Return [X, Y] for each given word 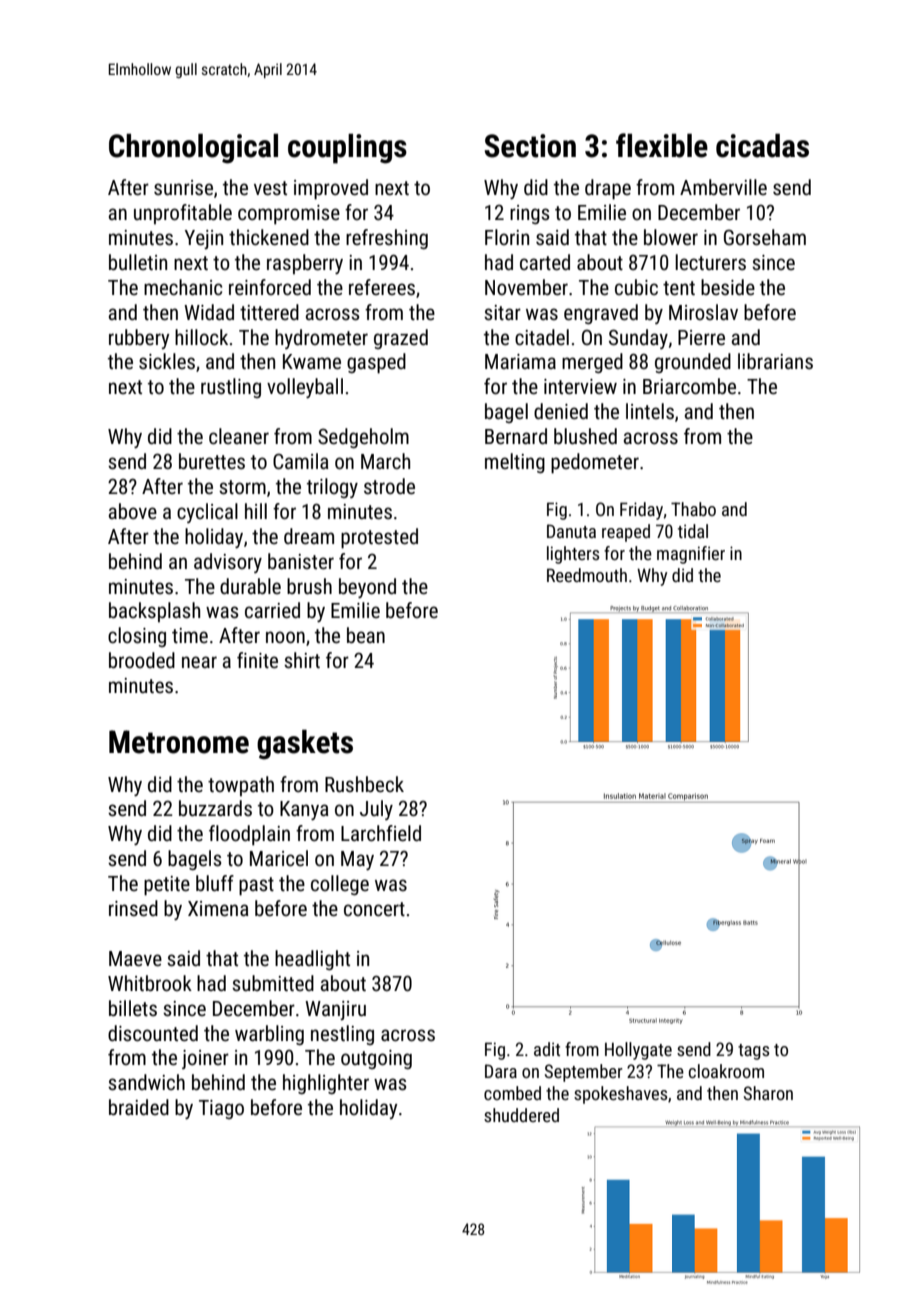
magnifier [691, 555]
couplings [347, 148]
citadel [542, 337]
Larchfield [381, 833]
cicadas [762, 145]
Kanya [304, 810]
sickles [167, 361]
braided [139, 1107]
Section [530, 146]
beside [728, 287]
